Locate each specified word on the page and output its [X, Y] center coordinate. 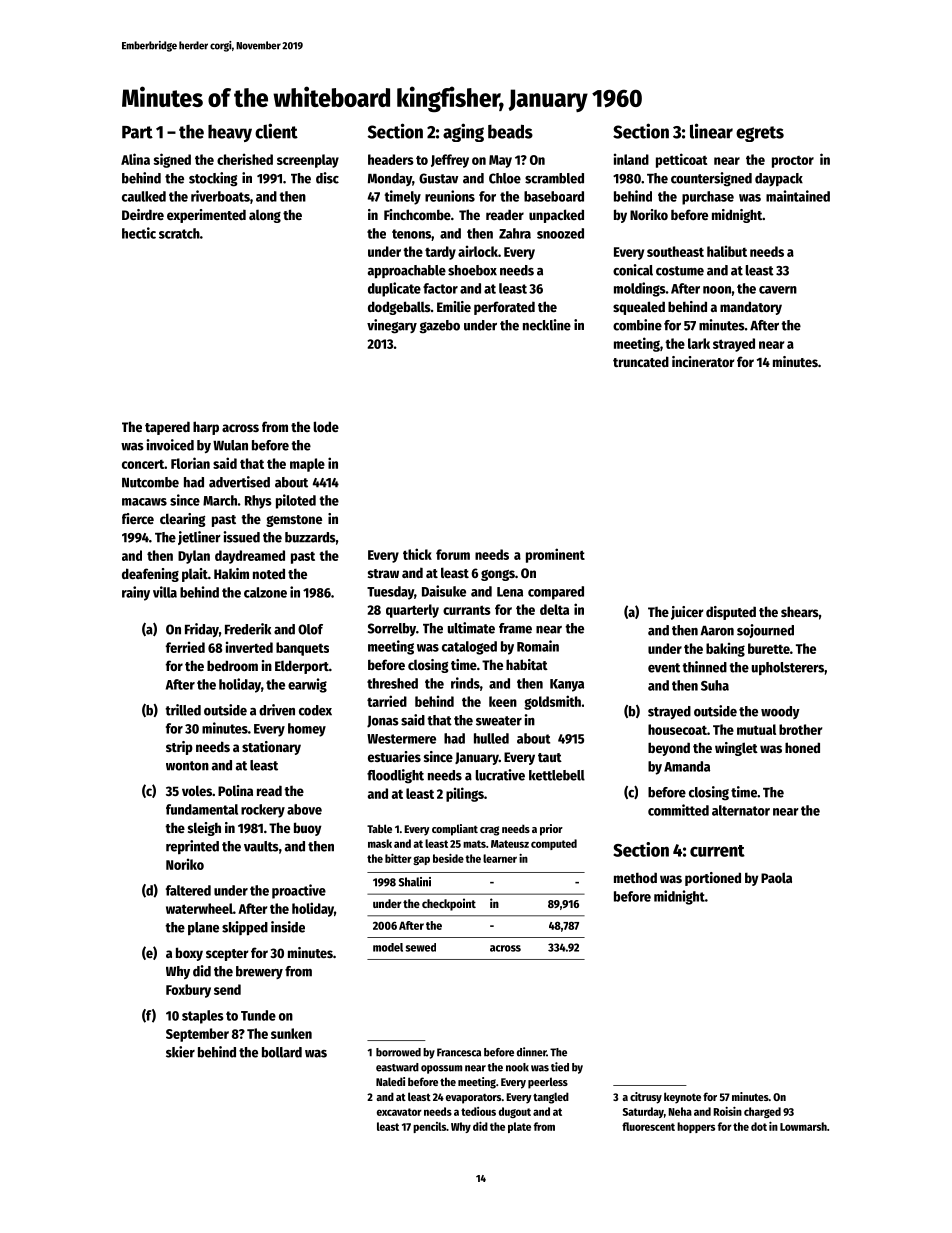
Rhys [258, 502]
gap [421, 860]
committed [678, 810]
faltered [188, 890]
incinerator [703, 361]
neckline [547, 325]
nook [517, 1067]
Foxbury [188, 991]
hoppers [696, 1127]
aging [463, 132]
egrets [760, 134]
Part [137, 132]
